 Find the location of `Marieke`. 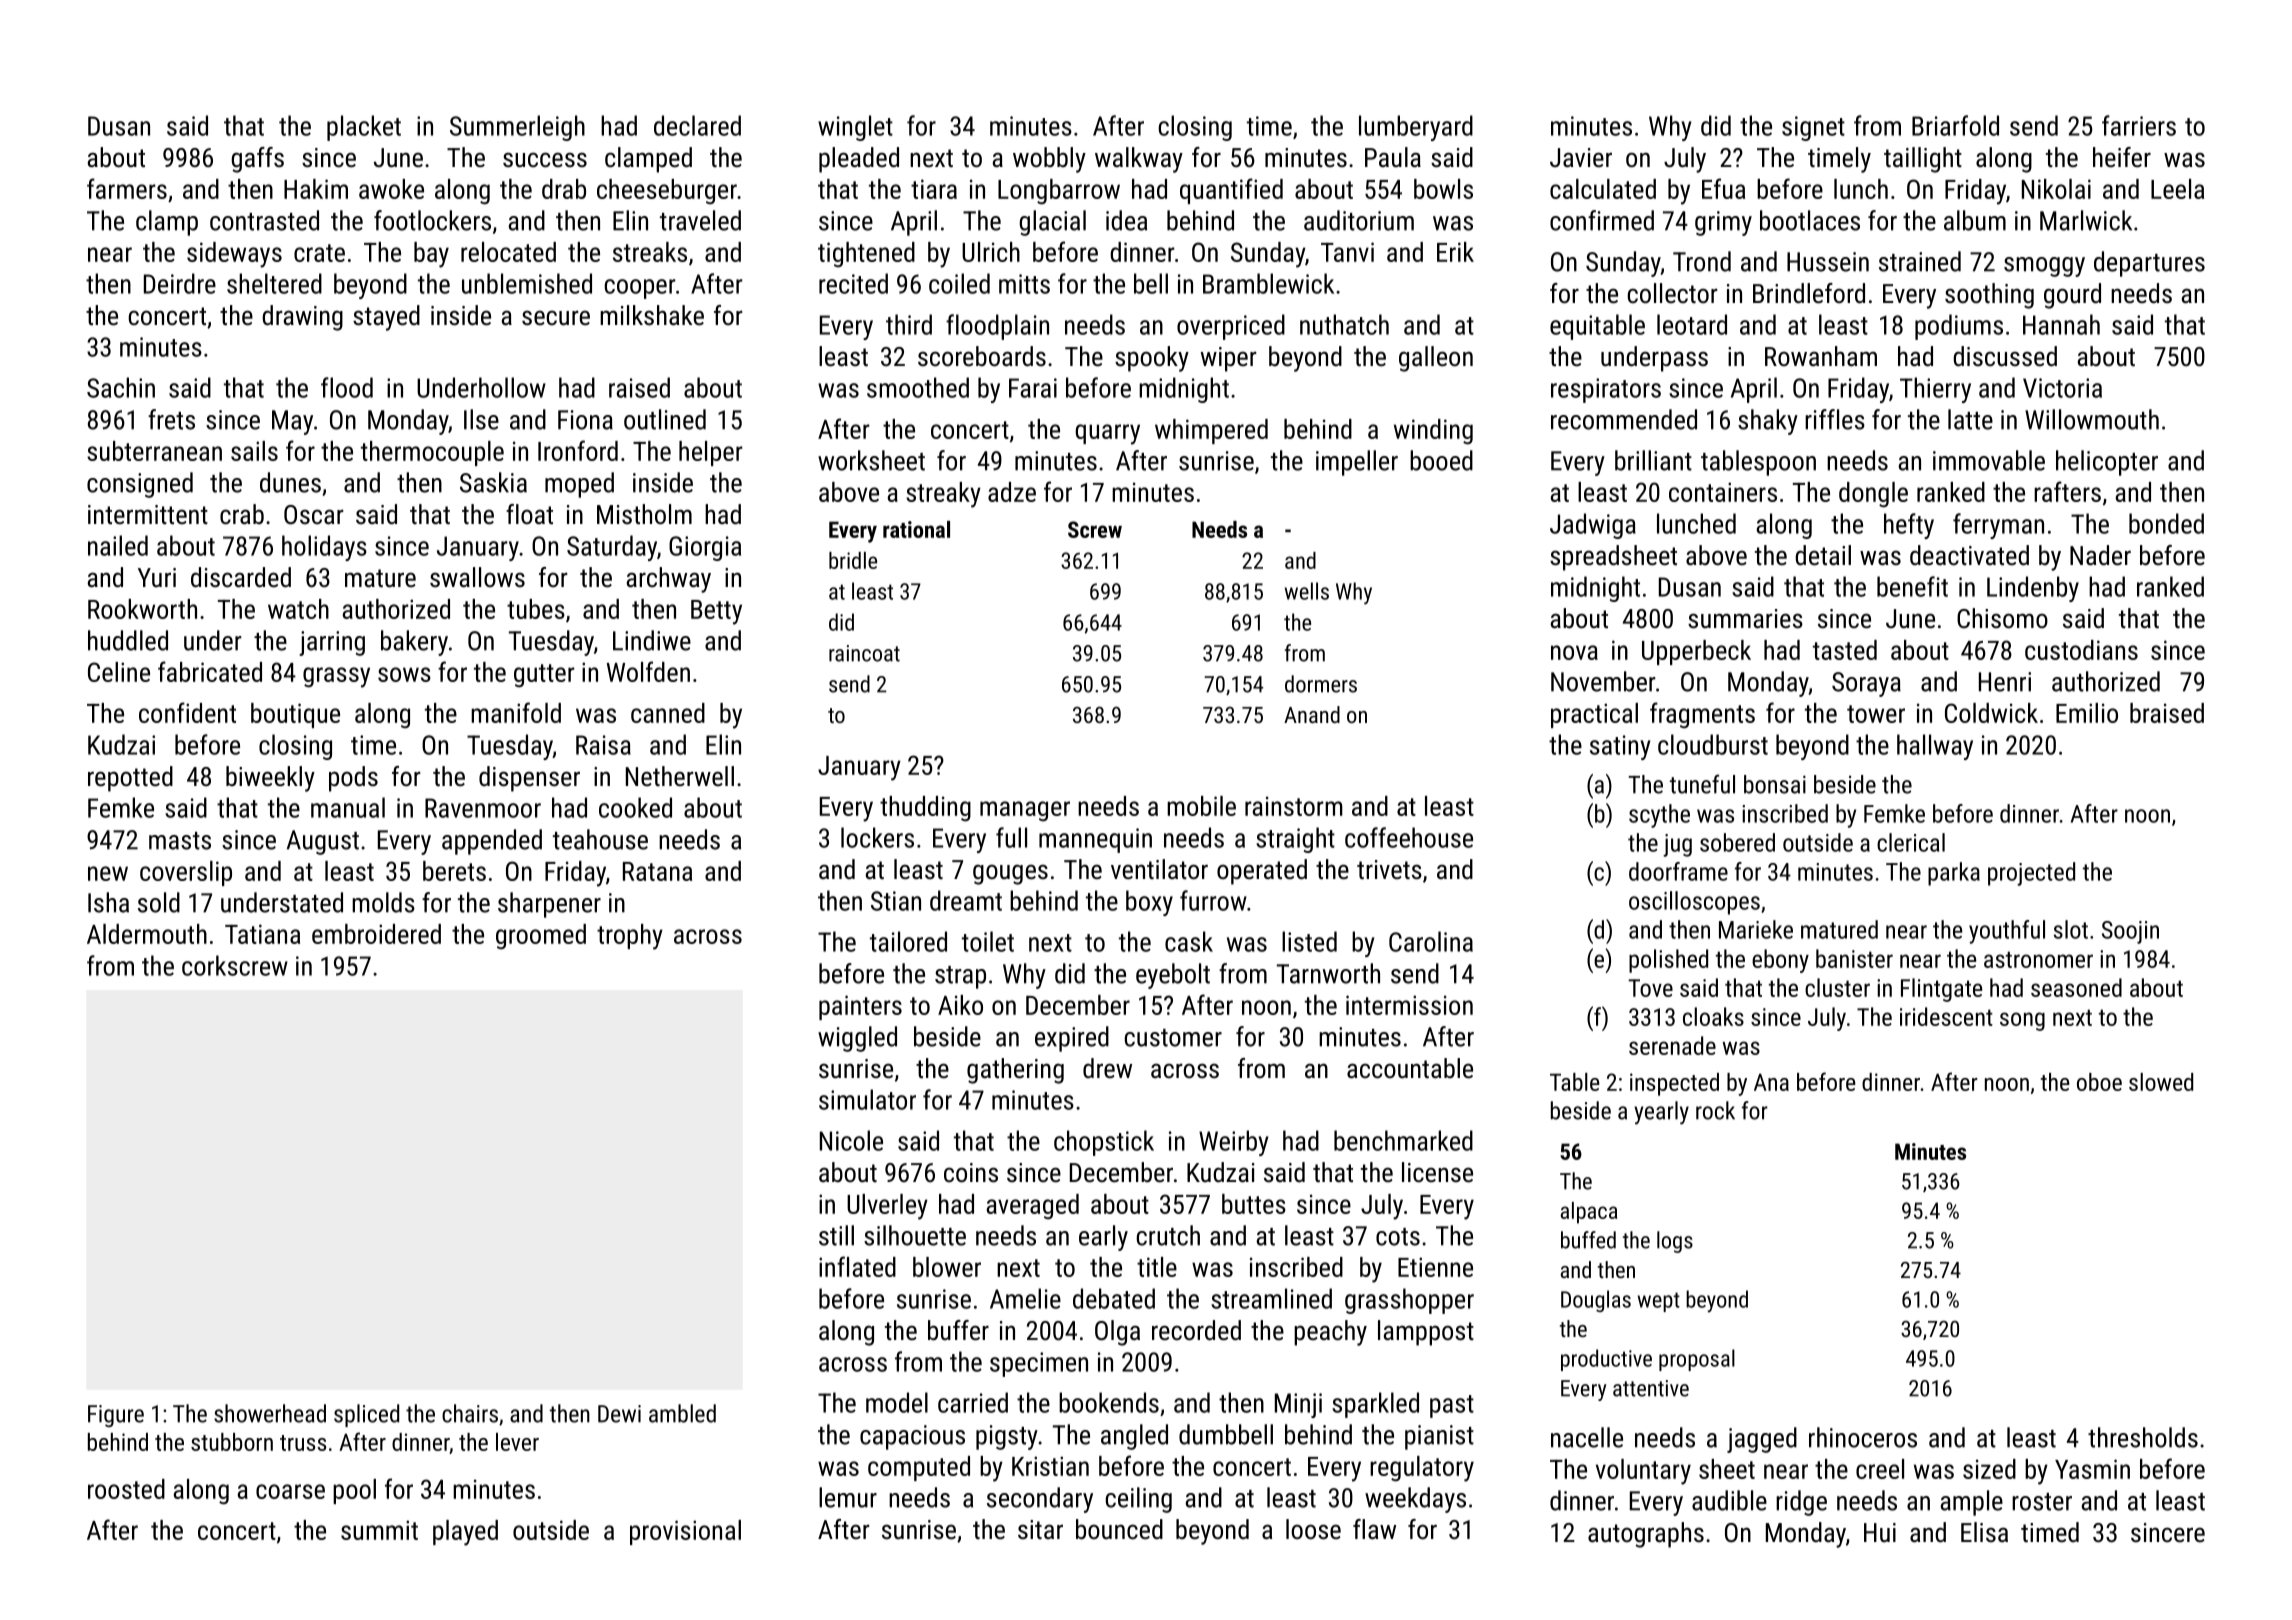

Marieke is located at coordinates (1756, 929).
